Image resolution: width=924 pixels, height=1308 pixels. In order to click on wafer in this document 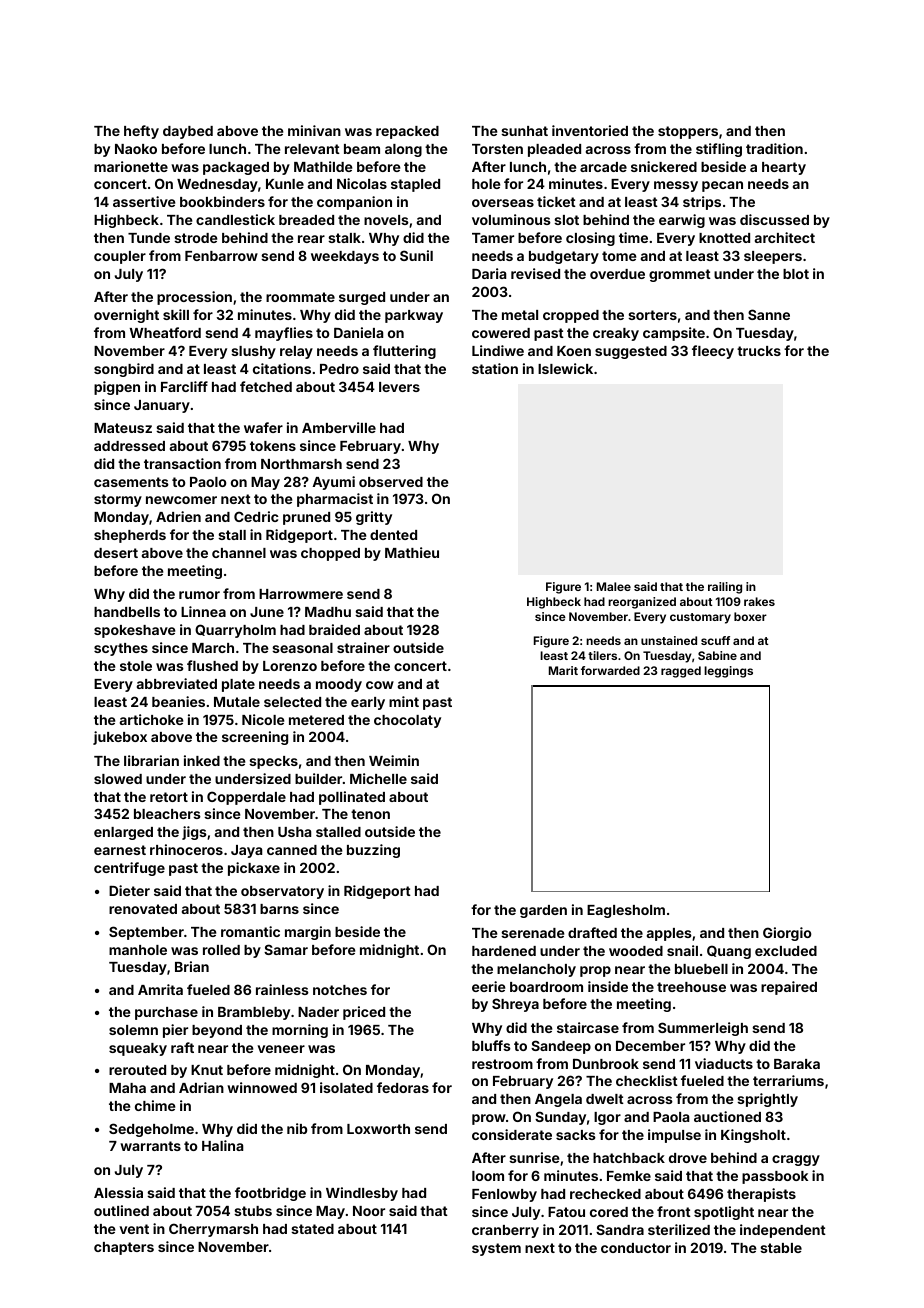, I will do `click(263, 427)`.
